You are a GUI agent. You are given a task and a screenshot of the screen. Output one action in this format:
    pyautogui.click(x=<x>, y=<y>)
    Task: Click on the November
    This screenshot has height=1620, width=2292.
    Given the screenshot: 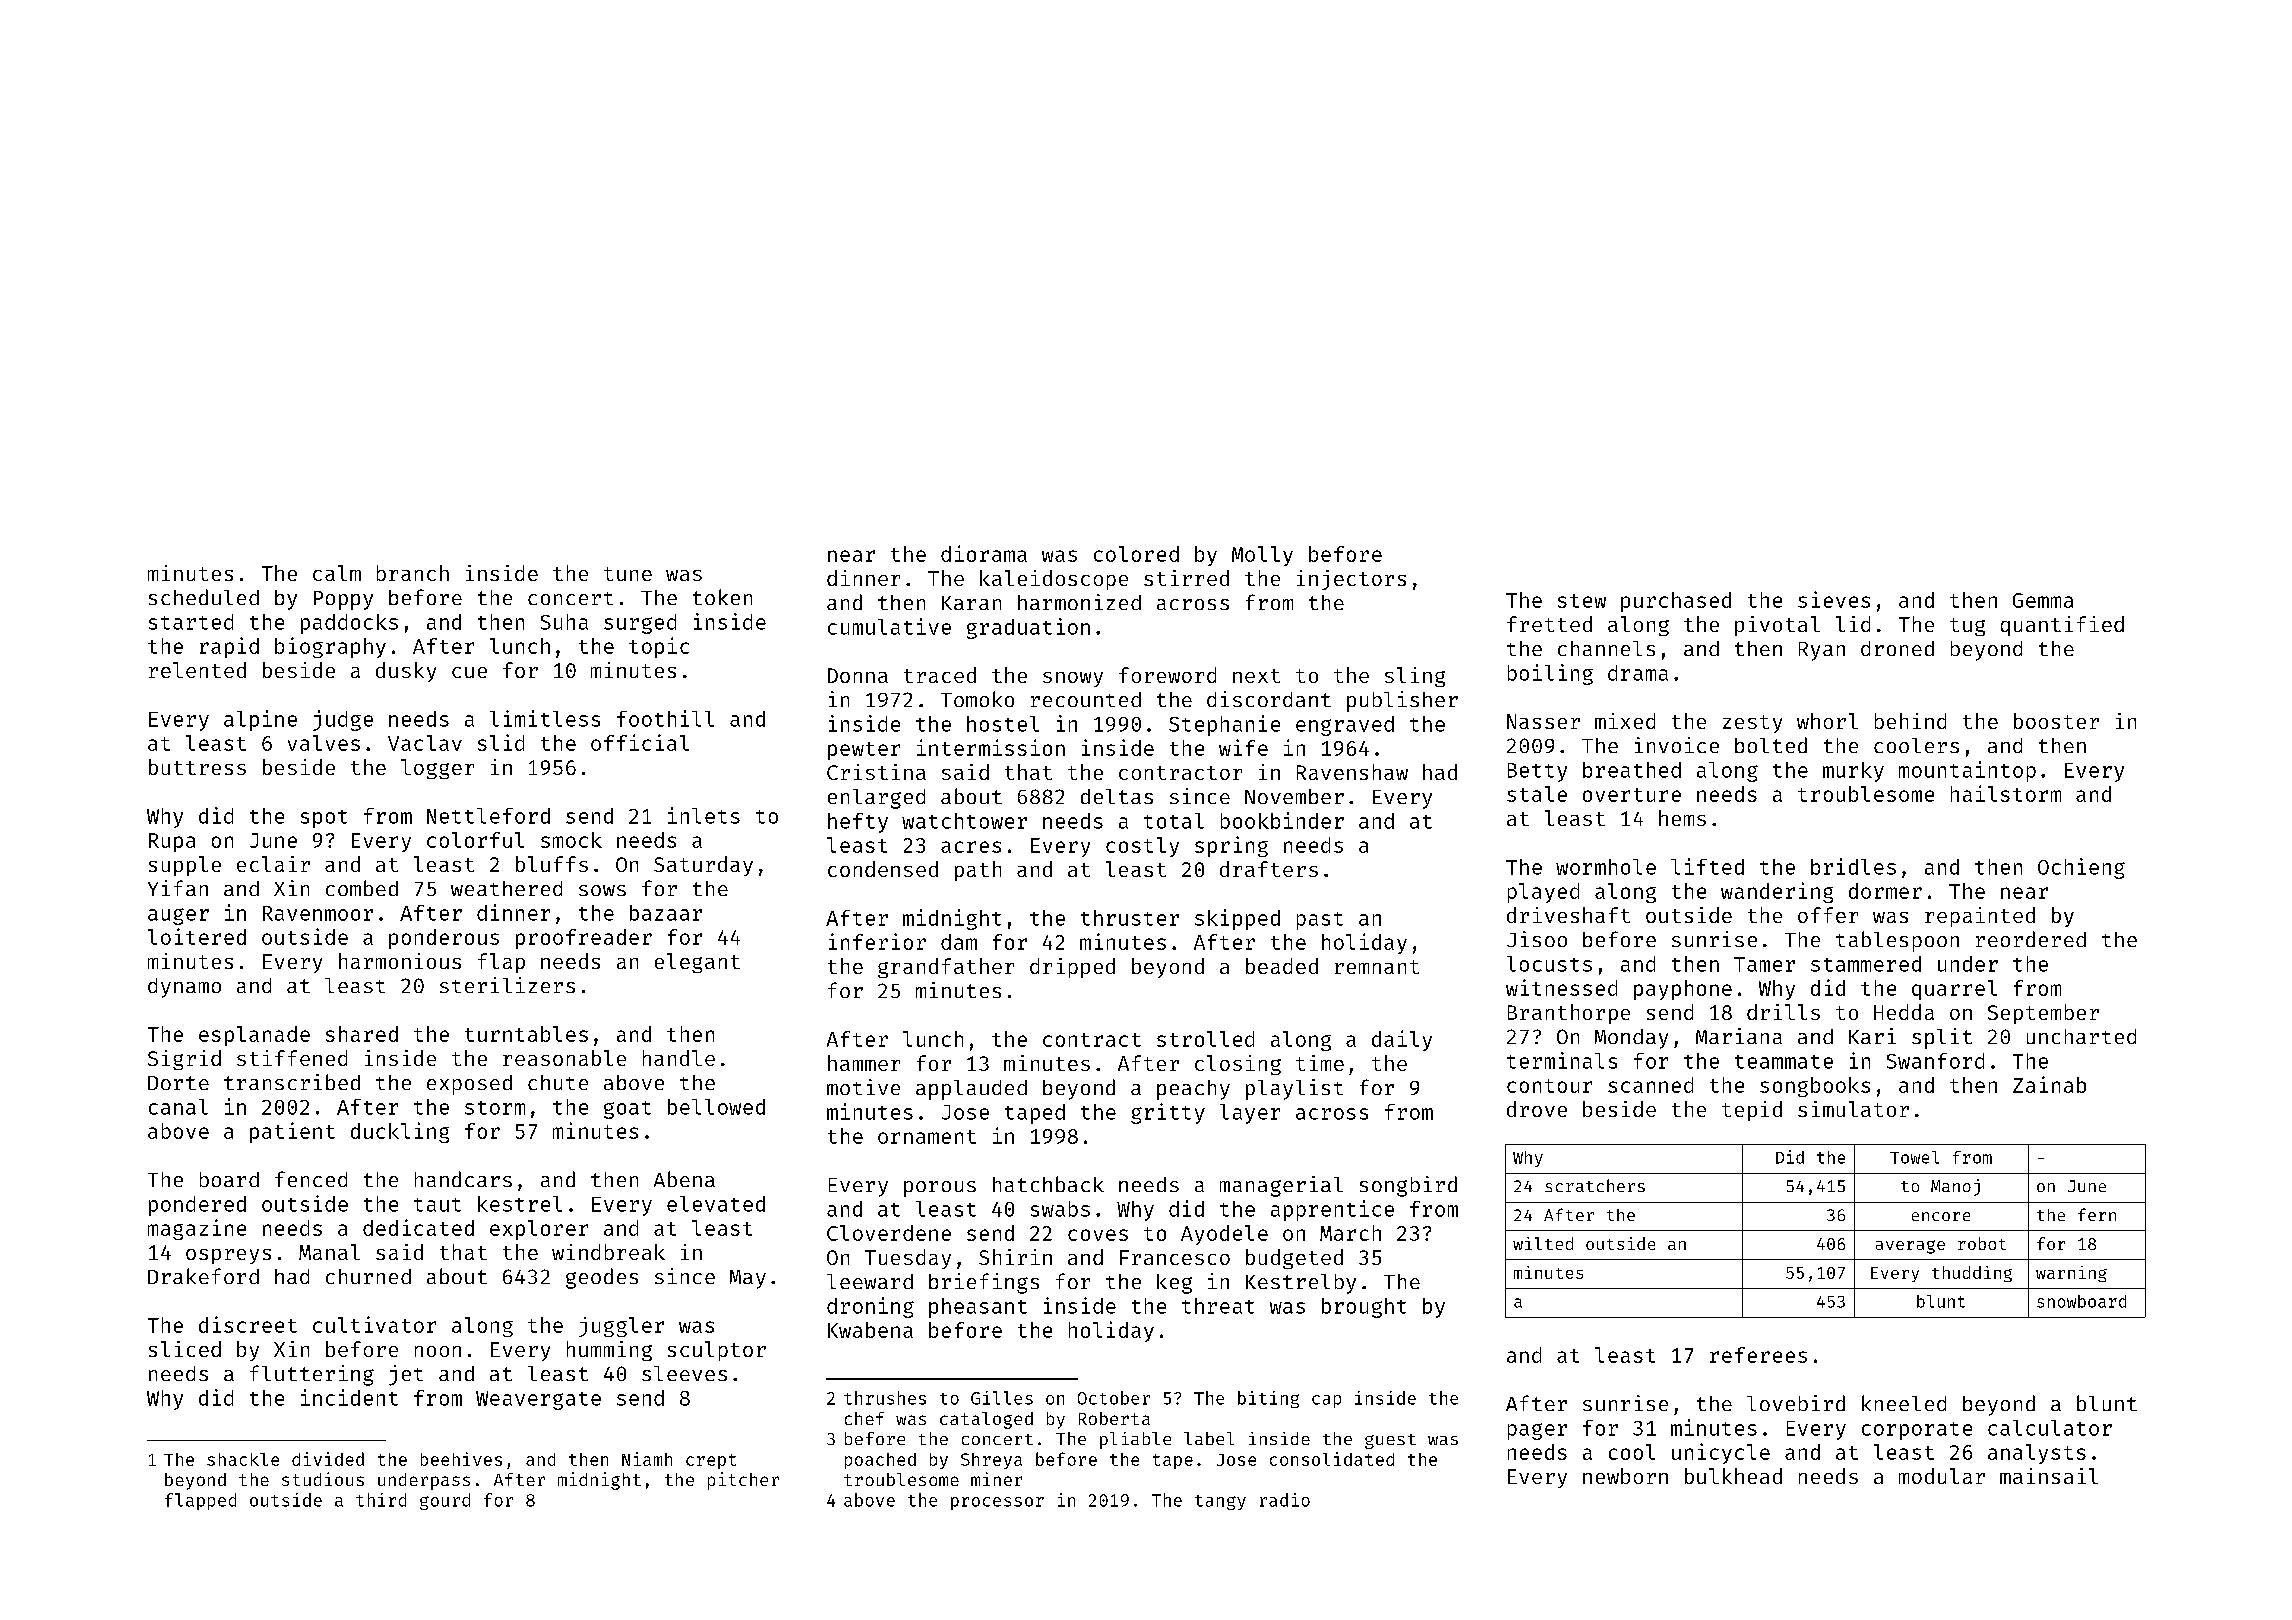 What is the action you would take?
    pyautogui.click(x=1294, y=796)
